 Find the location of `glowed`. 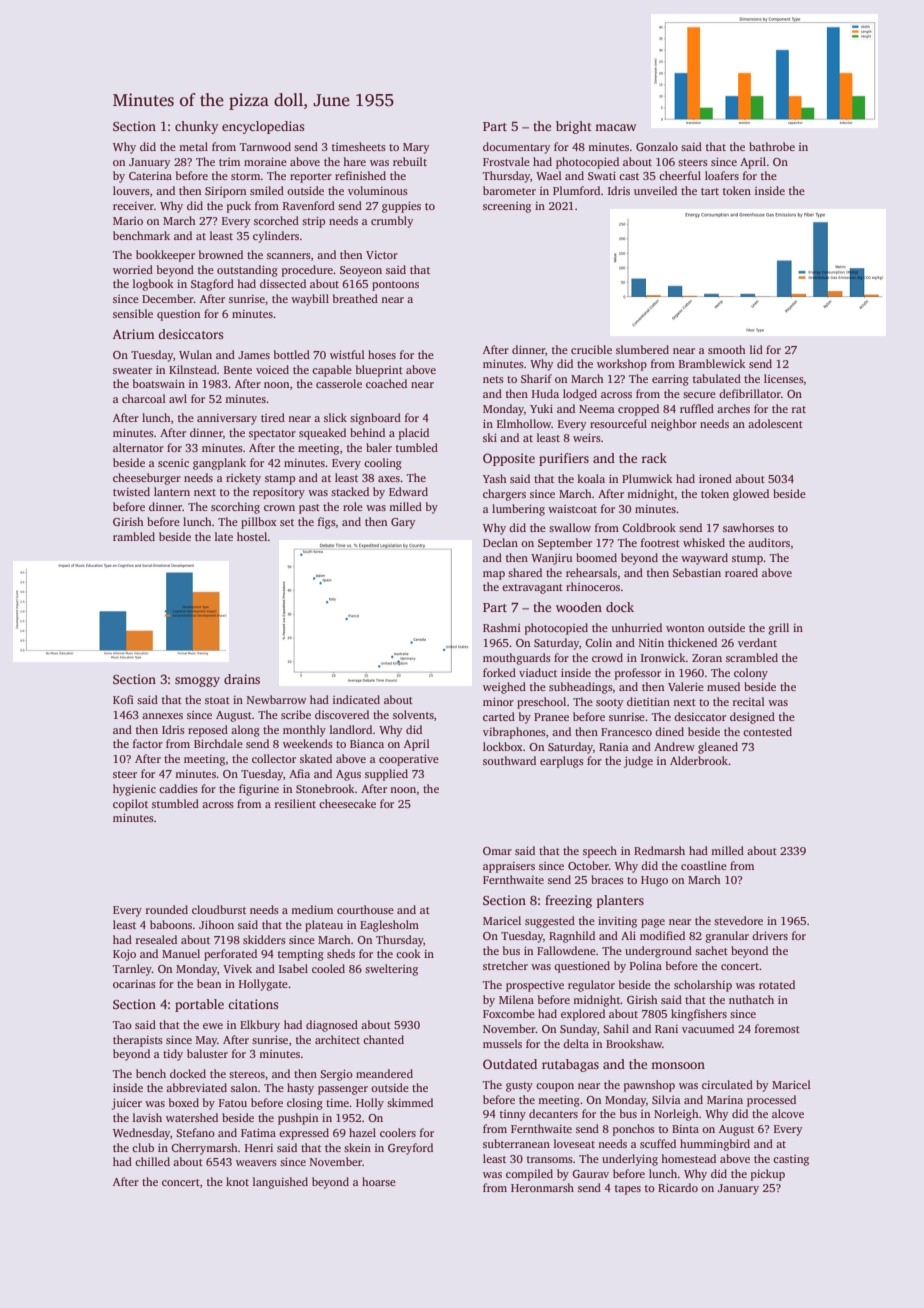

glowed is located at coordinates (751, 495).
